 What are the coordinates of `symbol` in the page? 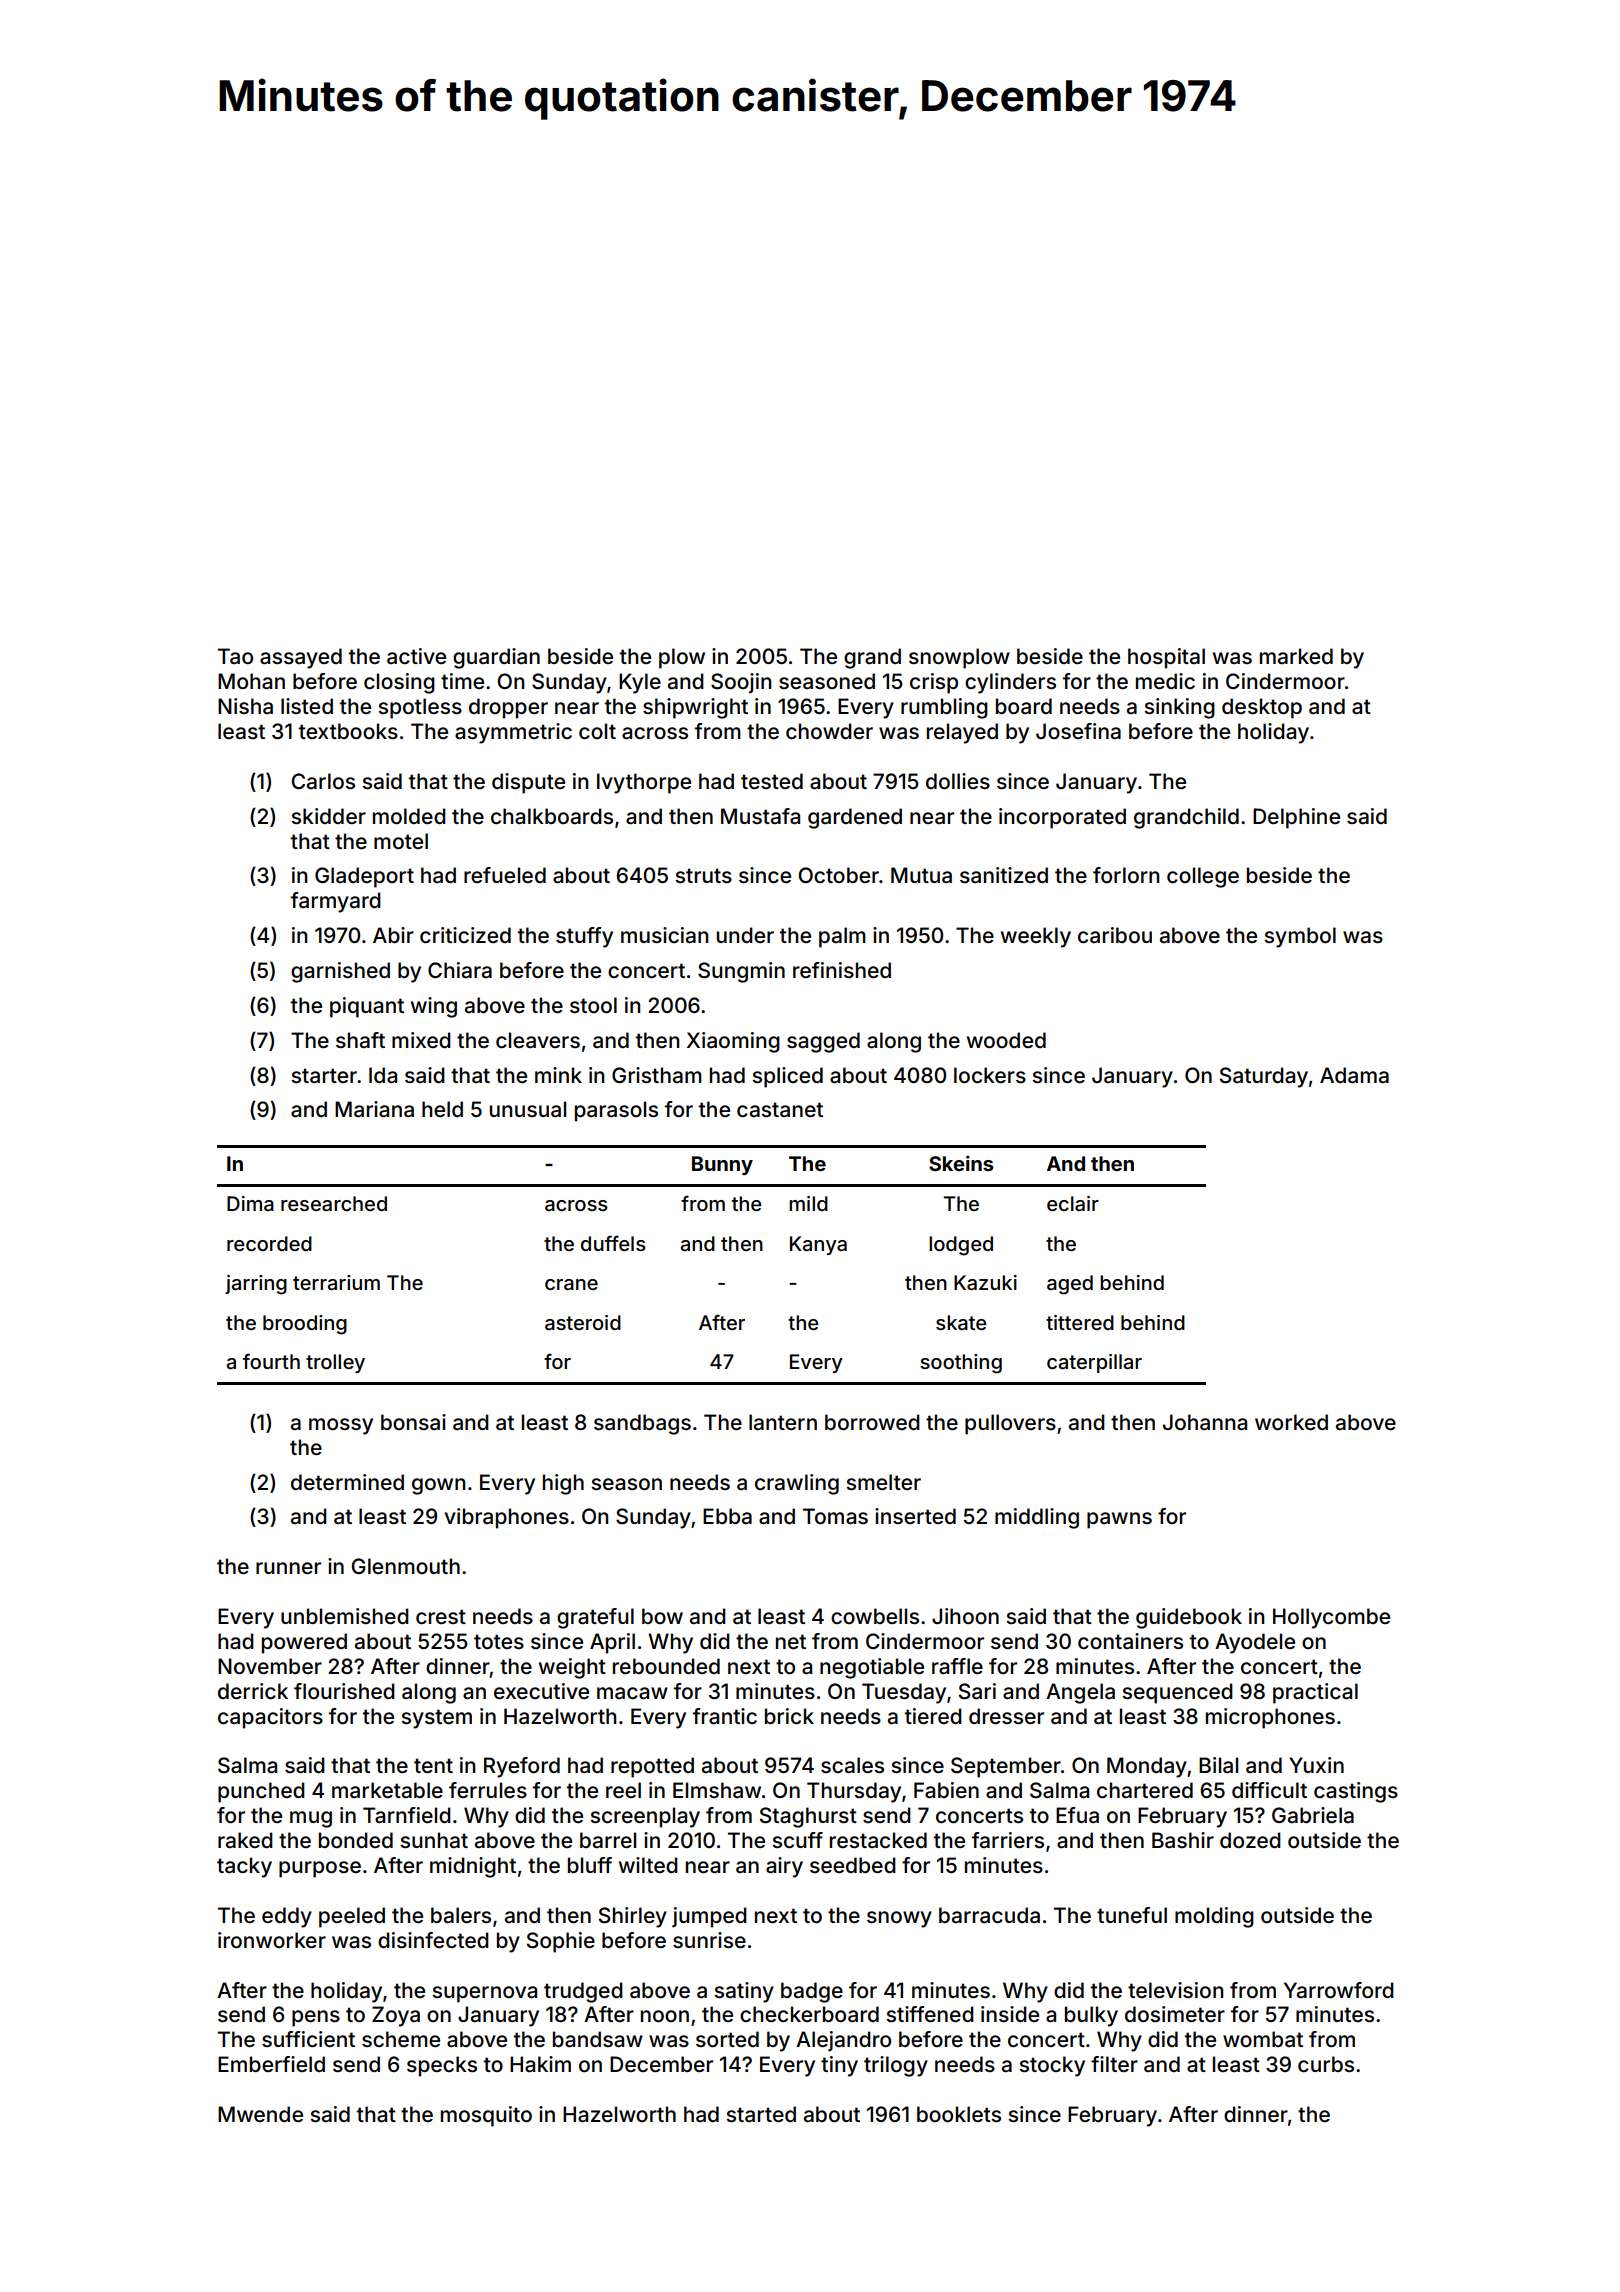 It's located at (1300, 937).
